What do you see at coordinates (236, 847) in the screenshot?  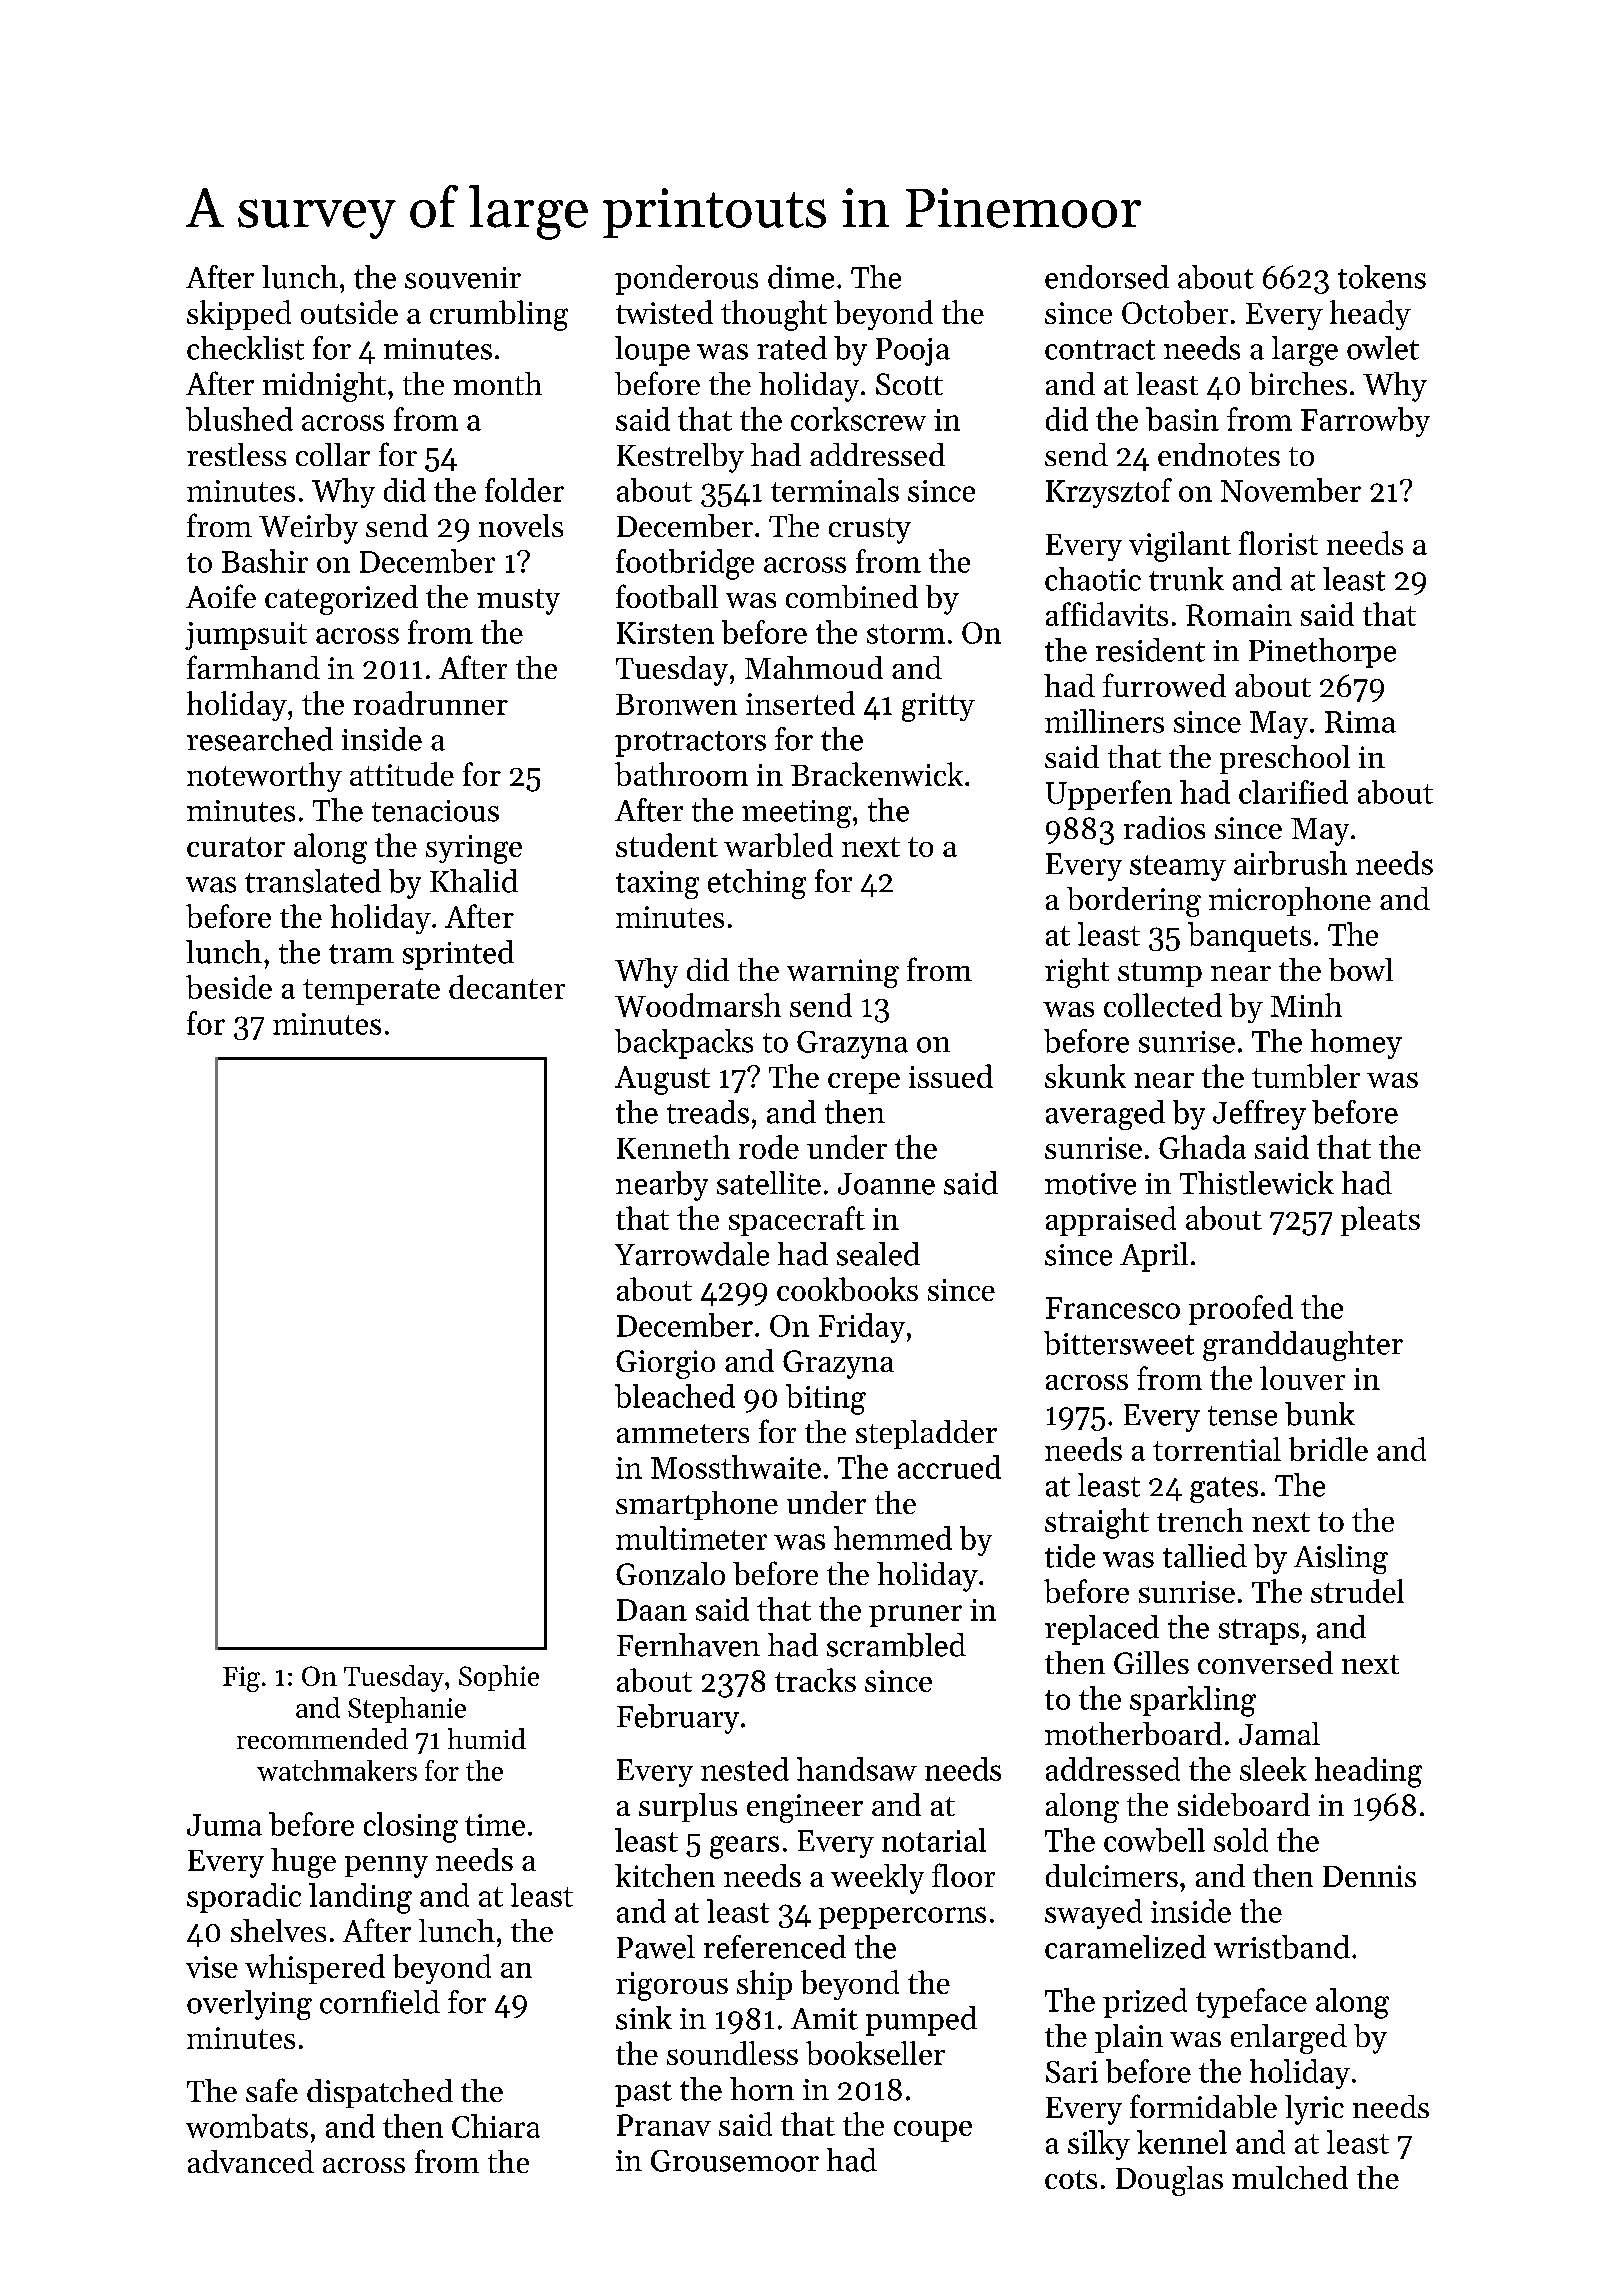 I see `curator` at bounding box center [236, 847].
